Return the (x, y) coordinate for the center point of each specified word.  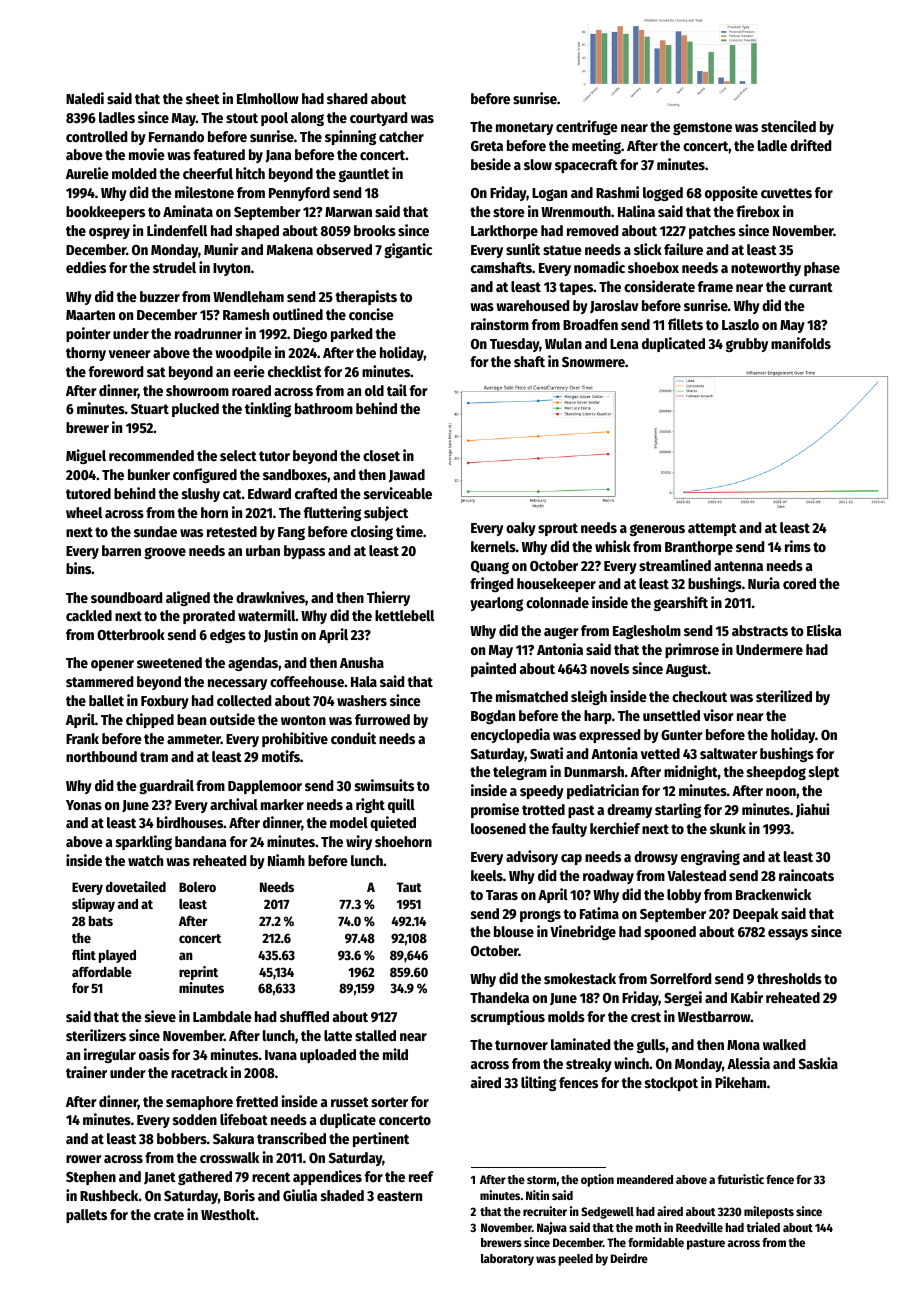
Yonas (84, 805)
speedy (542, 792)
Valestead (696, 875)
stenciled (788, 126)
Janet (160, 1178)
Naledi (85, 98)
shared (347, 98)
